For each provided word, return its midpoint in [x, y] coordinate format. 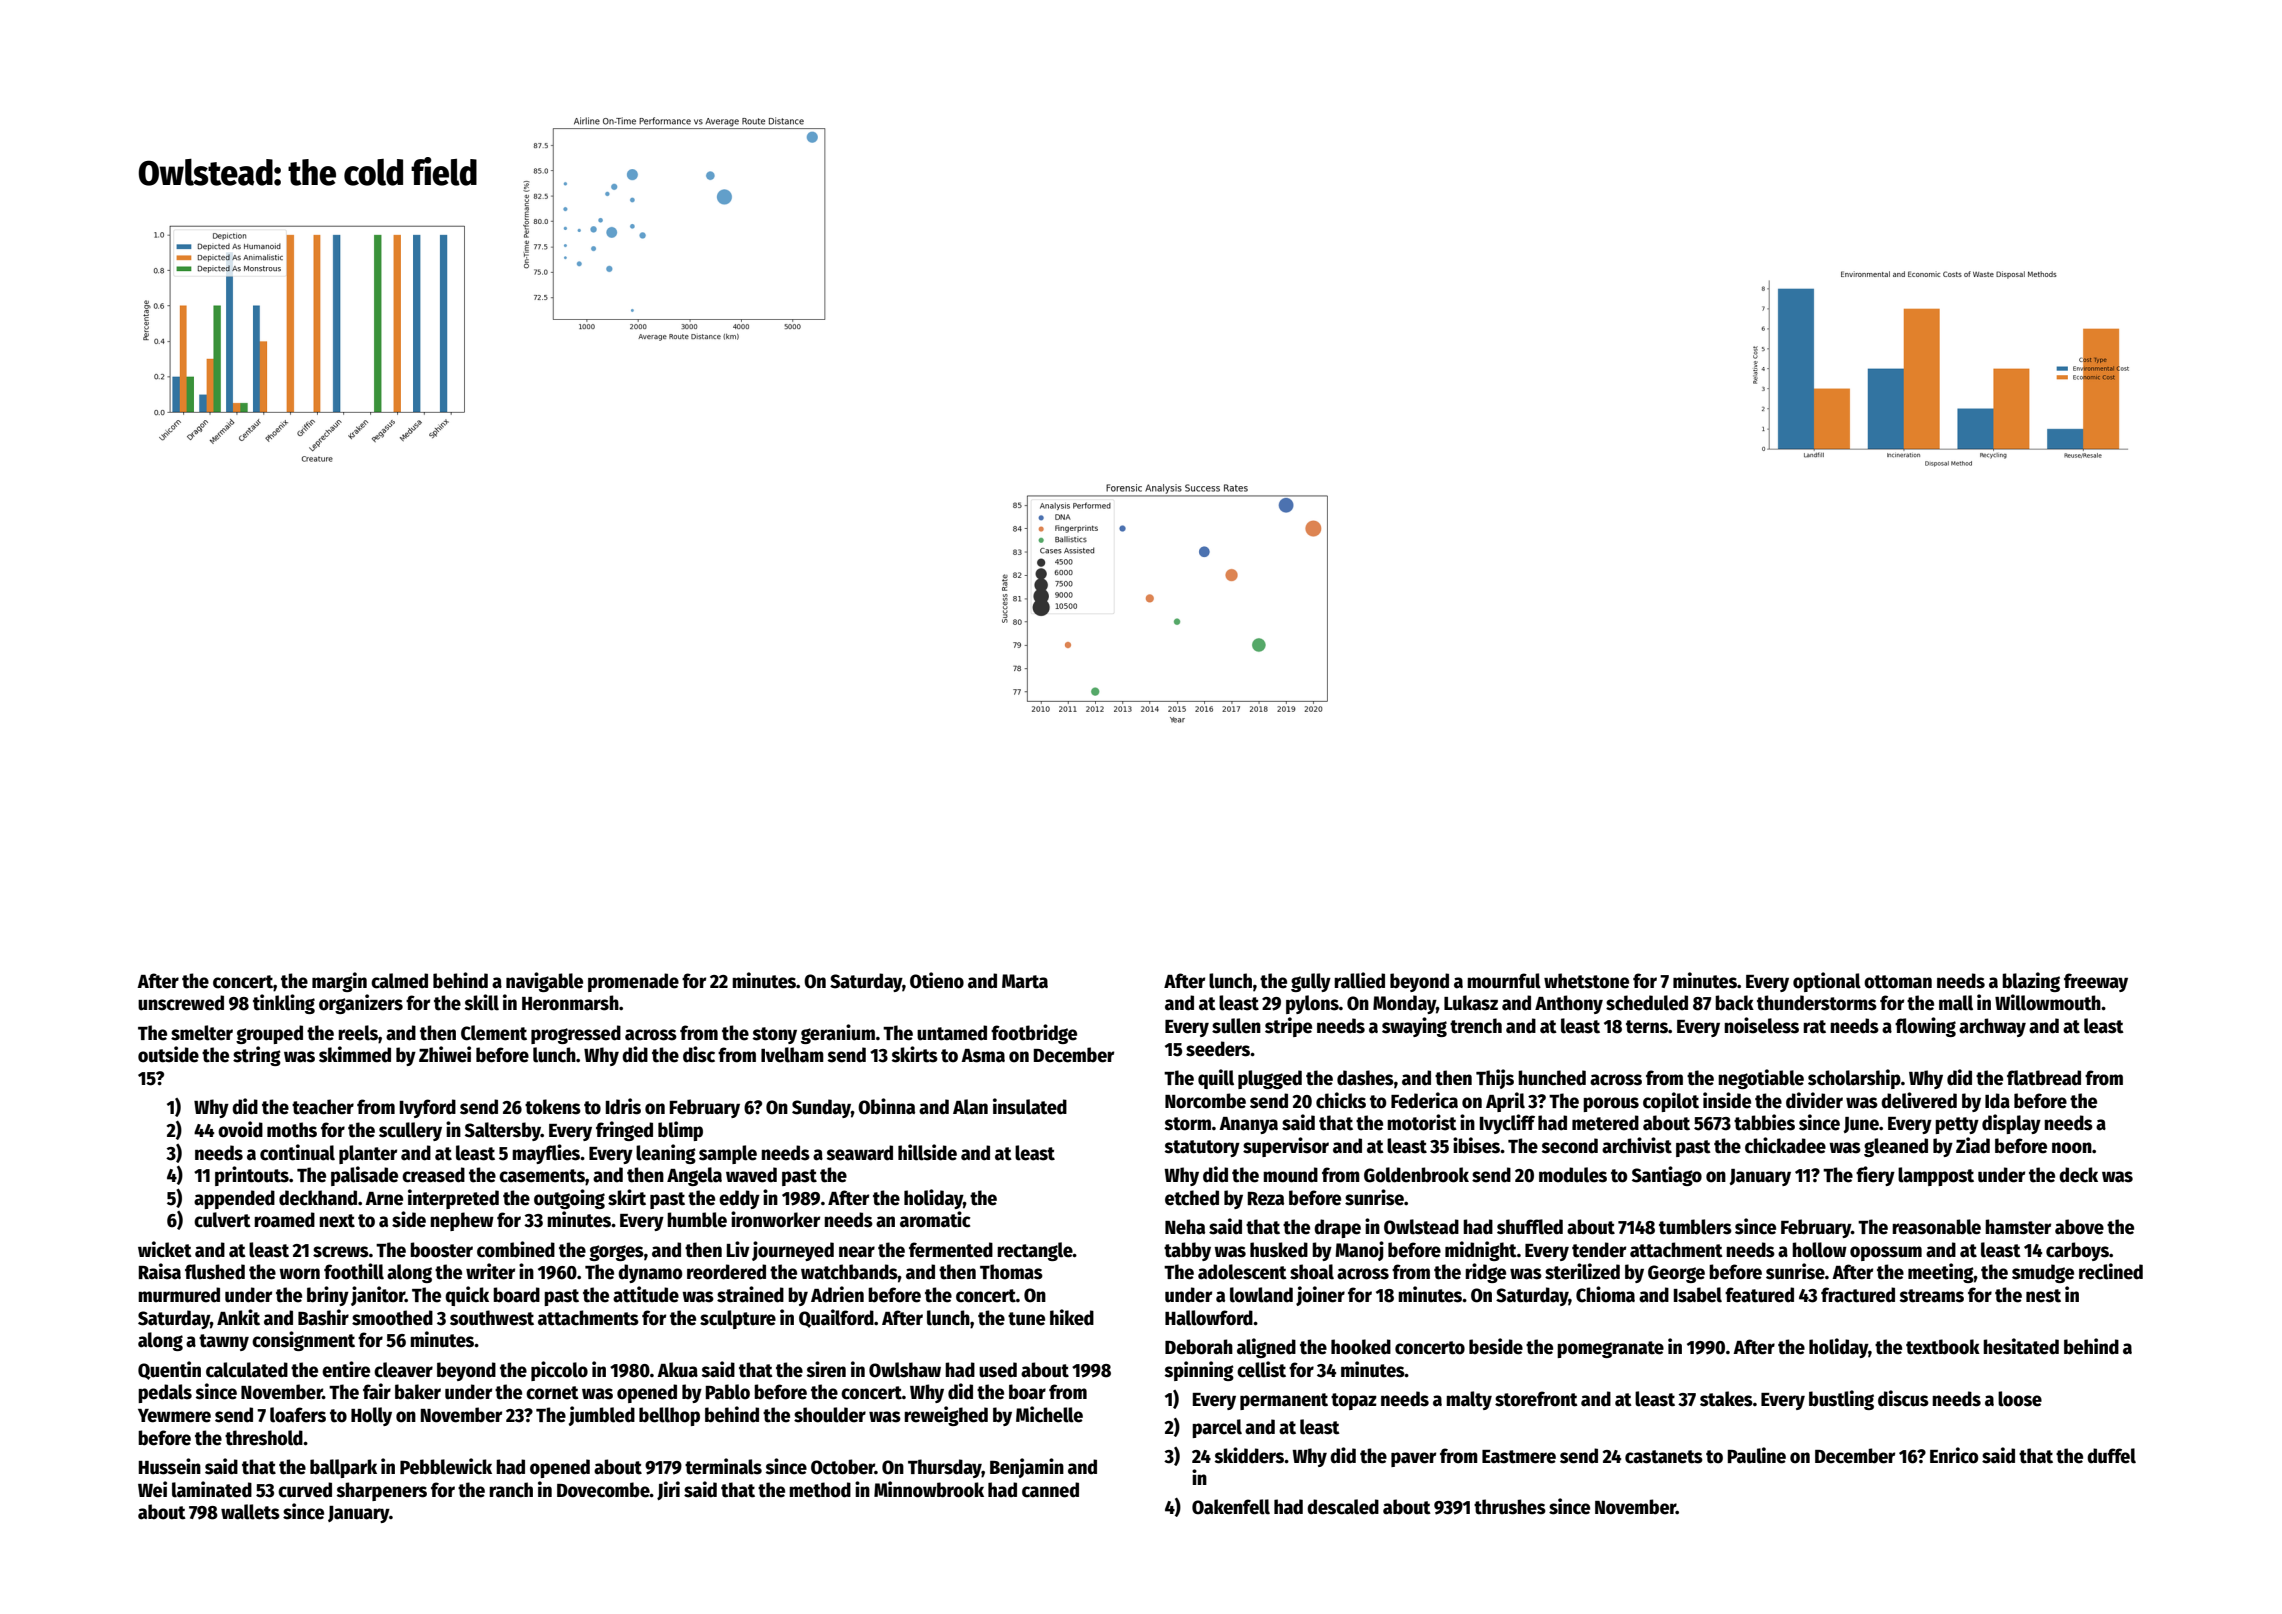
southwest [492, 1318]
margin [339, 982]
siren [826, 1369]
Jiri [668, 1490]
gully [1311, 982]
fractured [1858, 1295]
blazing [2031, 982]
